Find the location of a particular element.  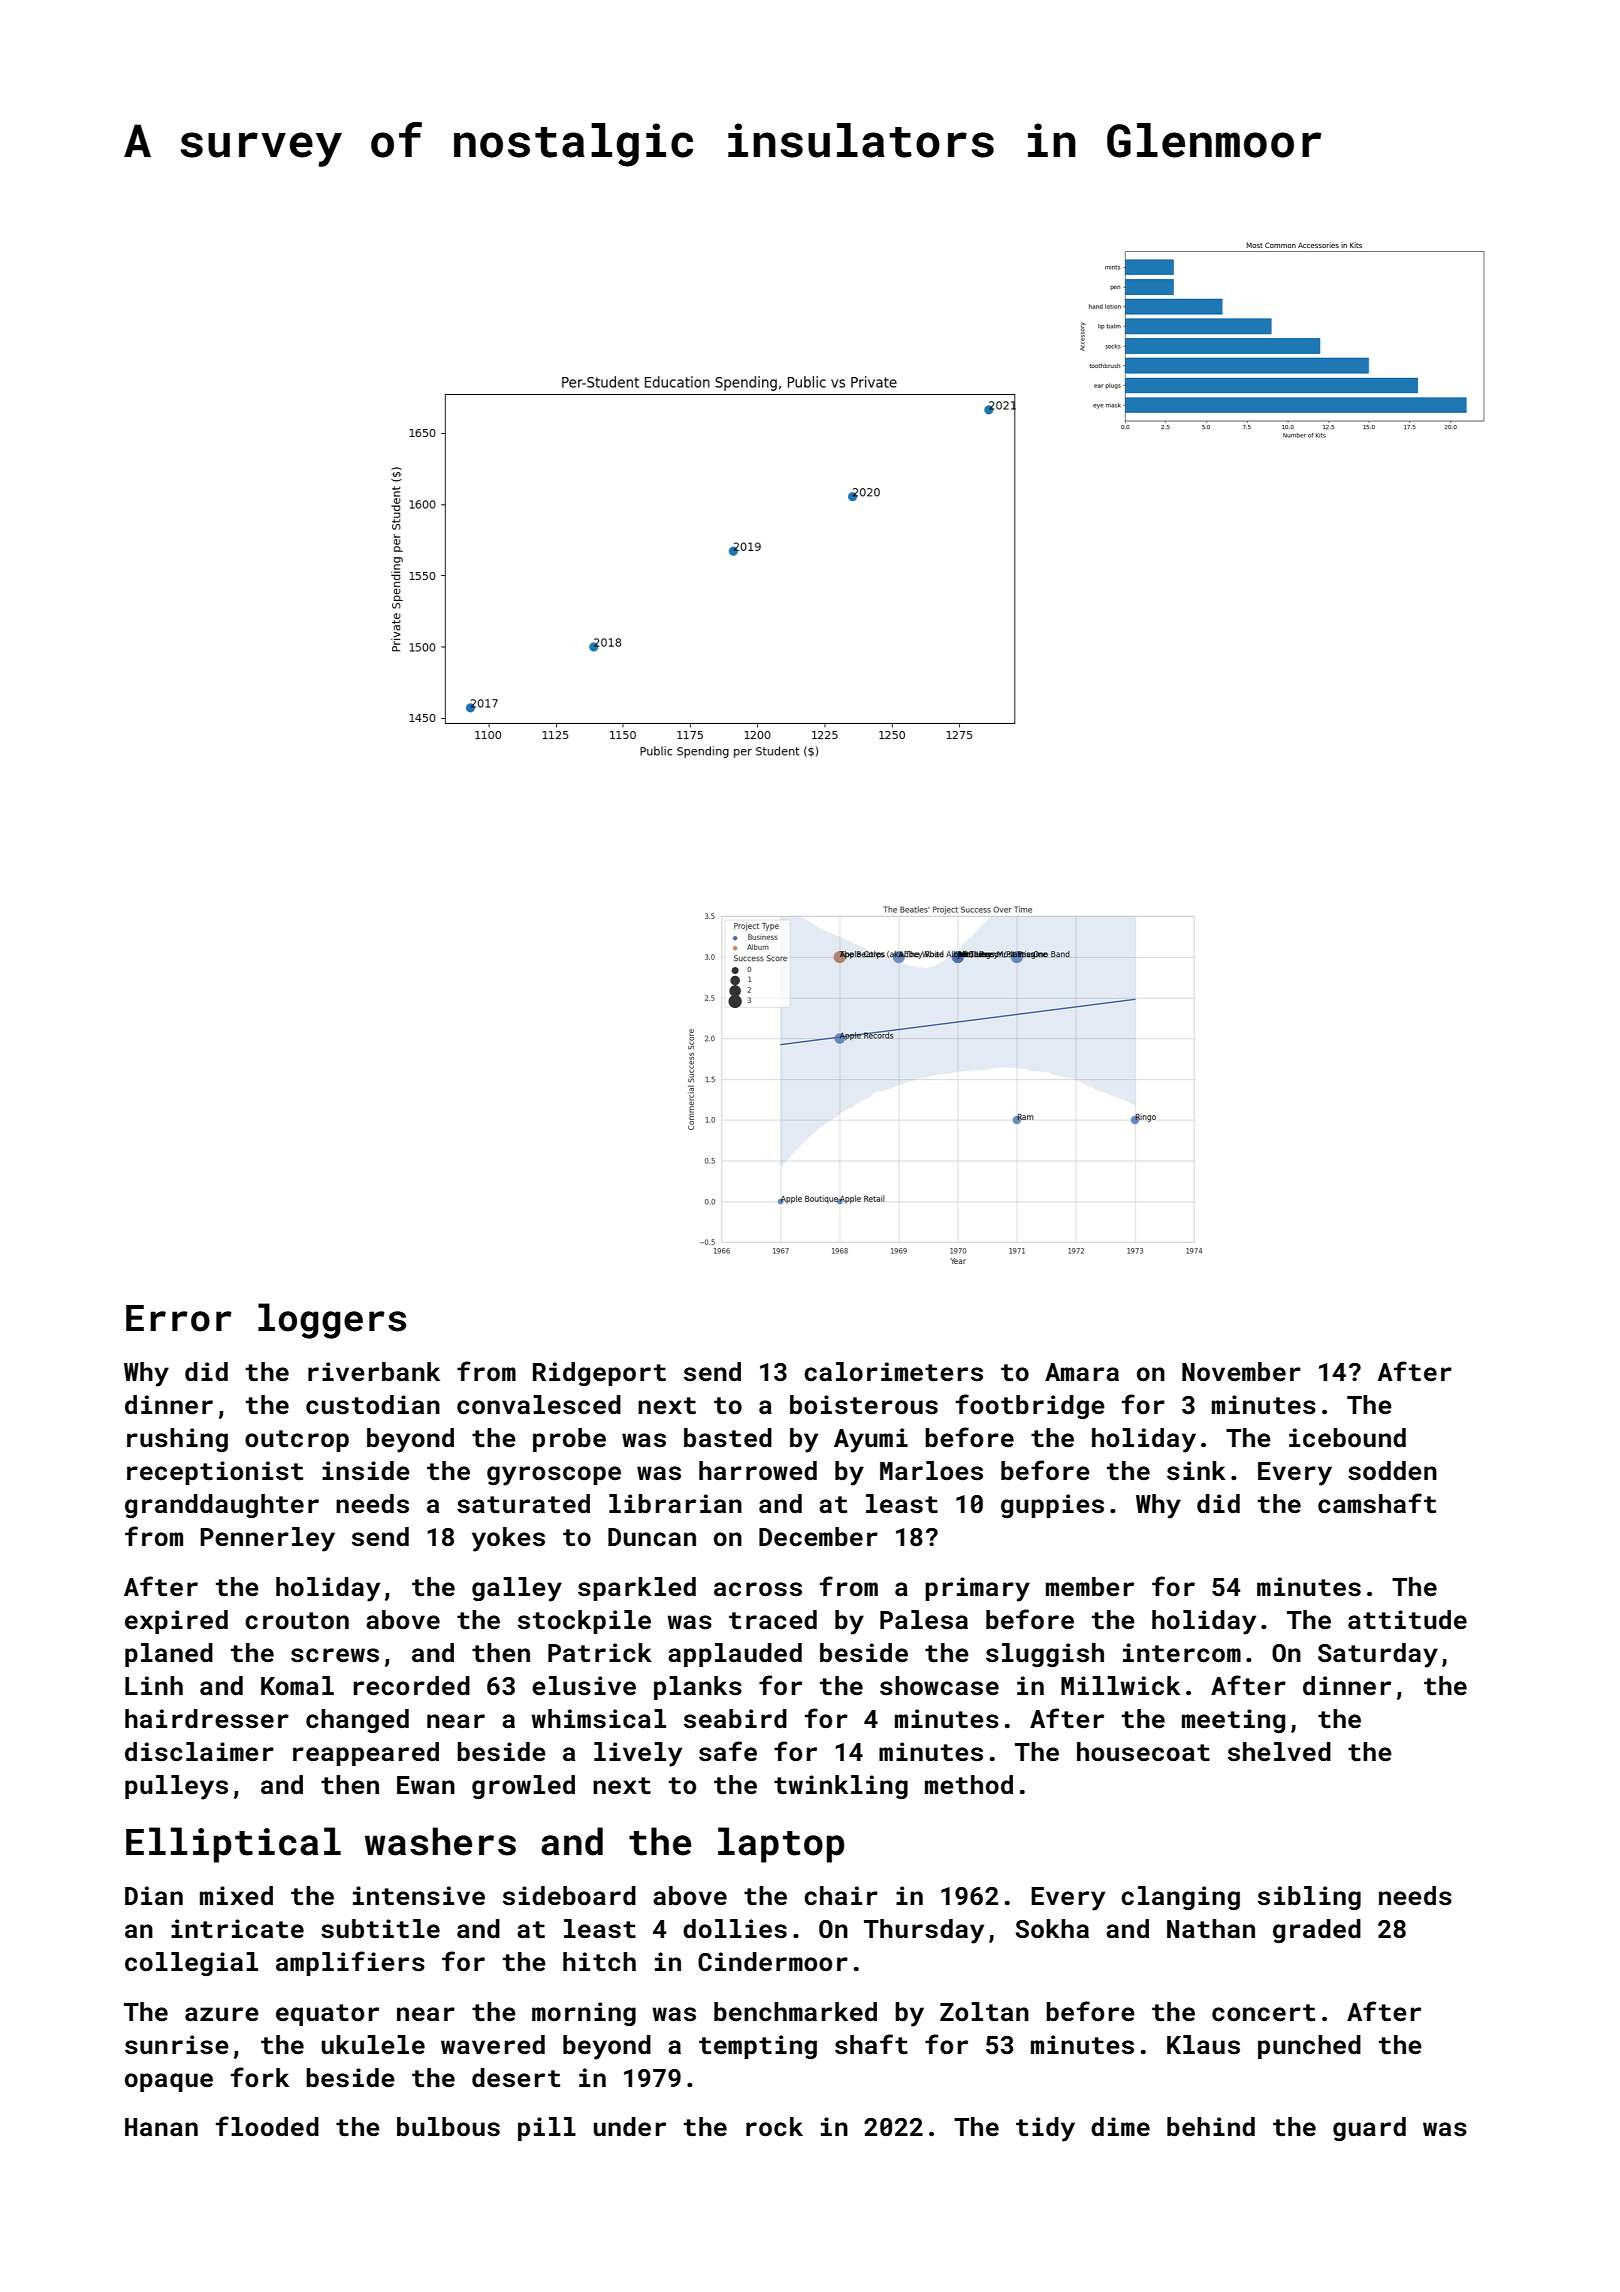

method is located at coordinates (969, 1785).
